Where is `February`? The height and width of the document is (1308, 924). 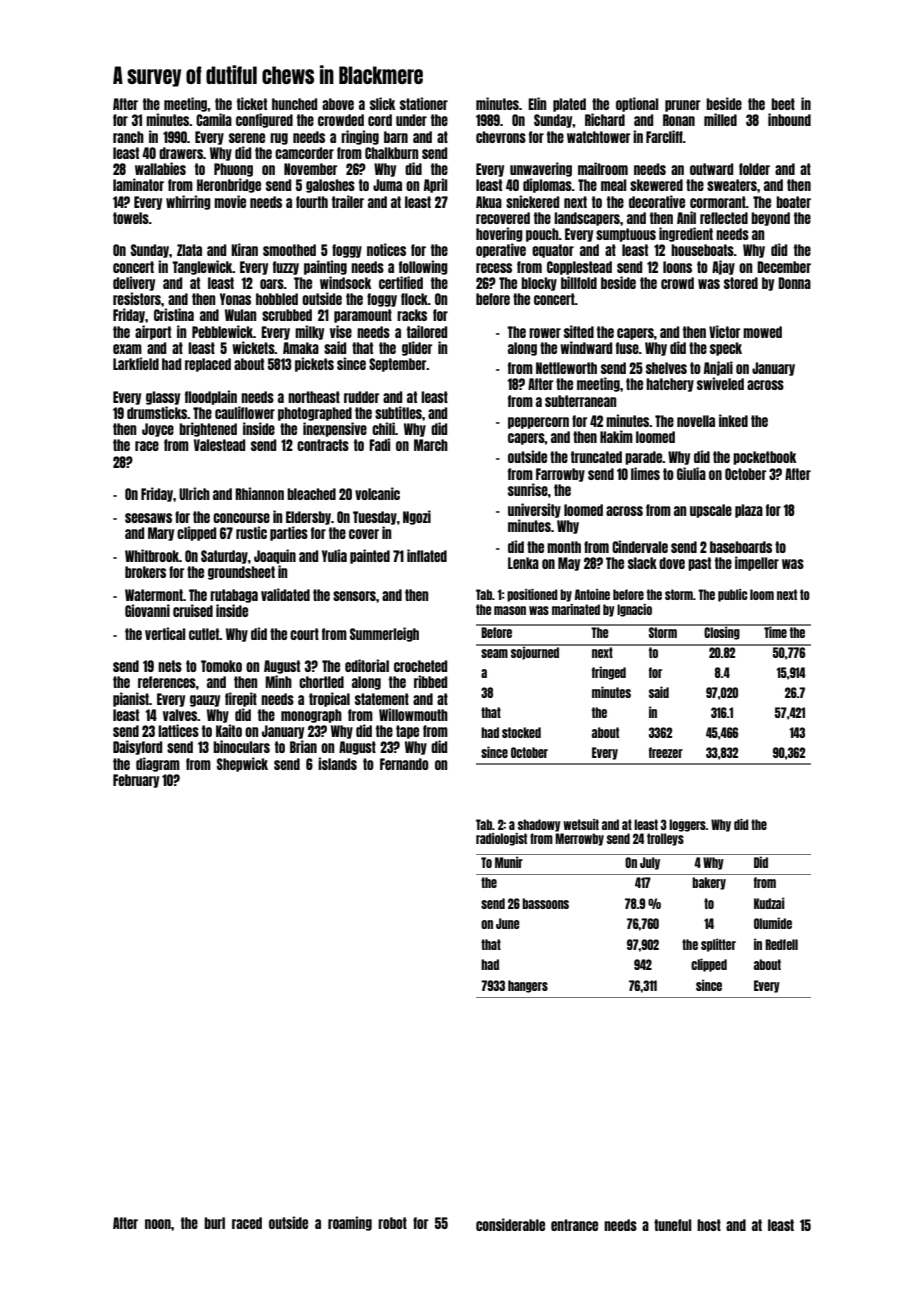
February is located at coordinates (136, 781).
